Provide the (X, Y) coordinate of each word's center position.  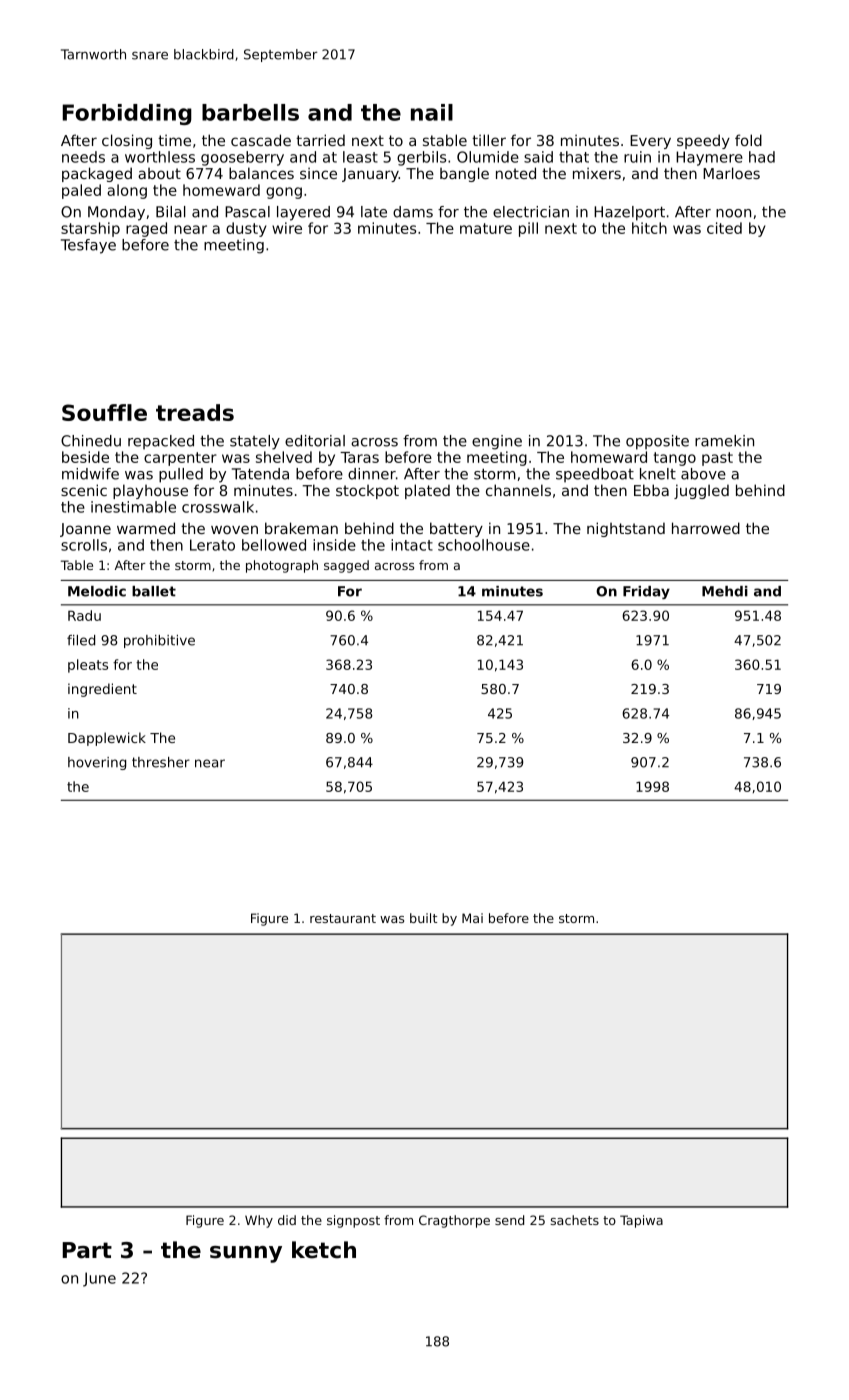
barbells (250, 112)
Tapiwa (641, 1221)
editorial (315, 441)
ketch (324, 1250)
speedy (703, 141)
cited (724, 228)
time (174, 140)
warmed (146, 528)
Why (259, 1221)
